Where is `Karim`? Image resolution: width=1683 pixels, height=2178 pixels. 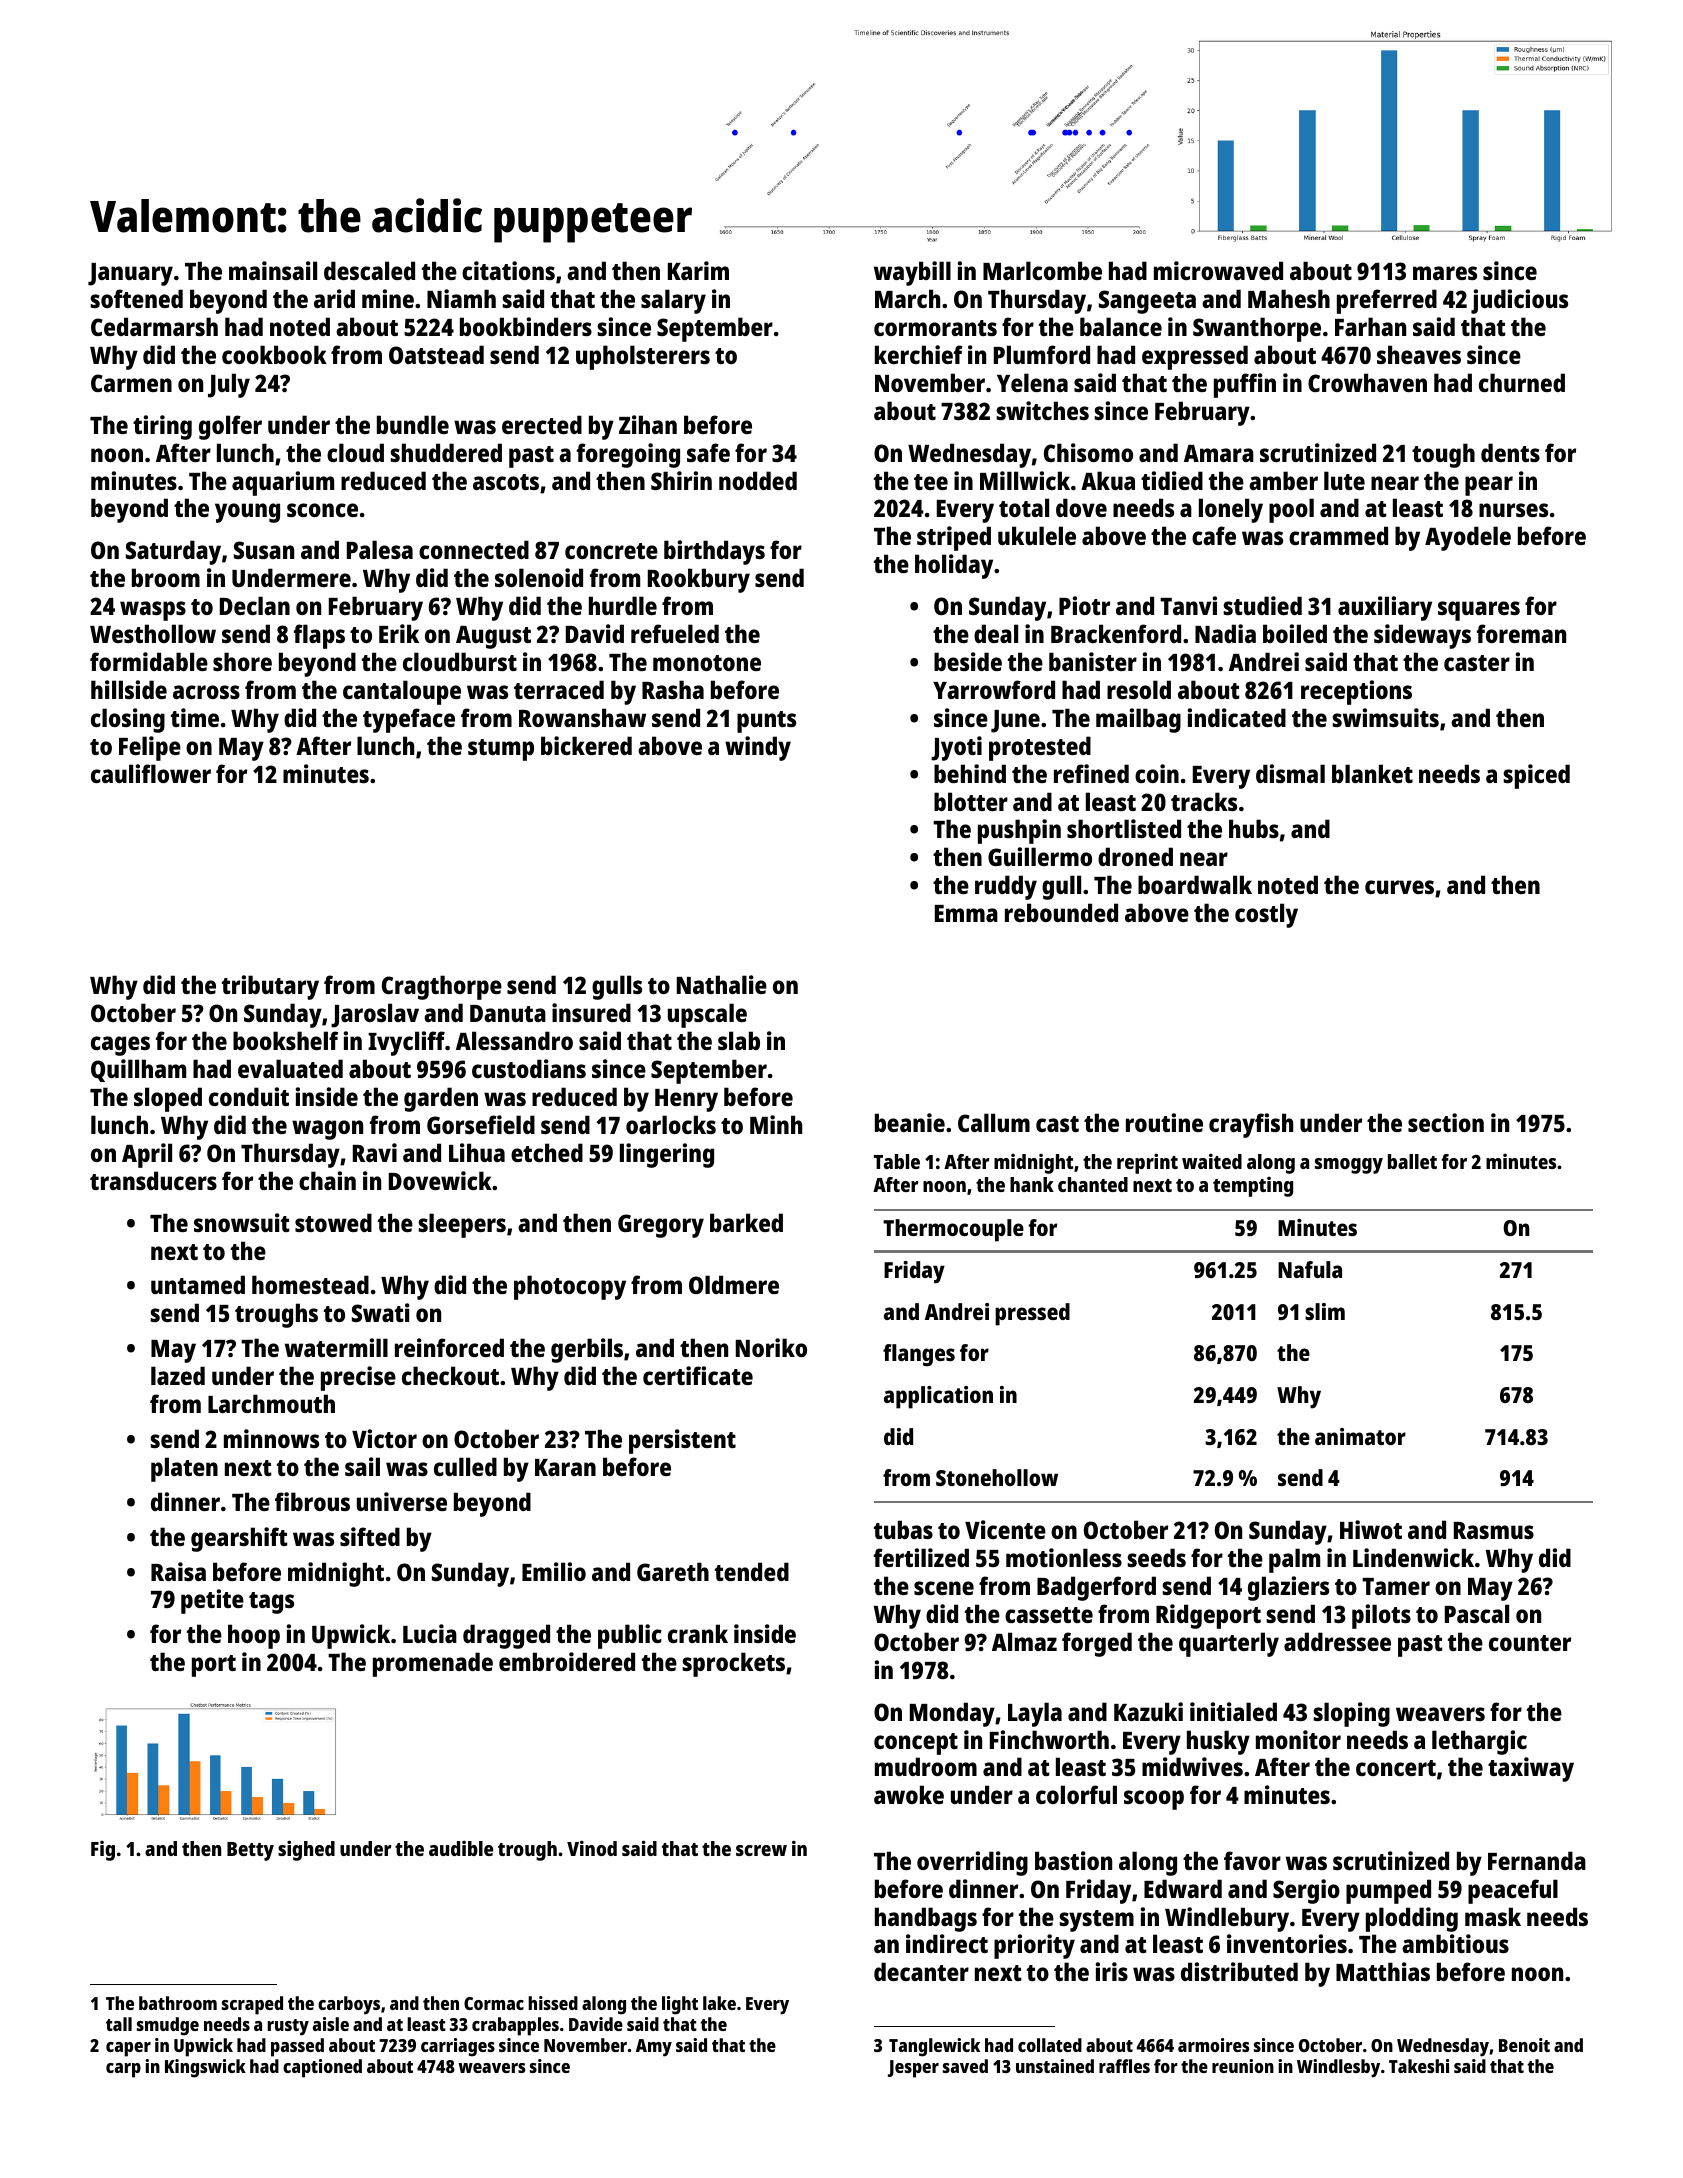
Karim is located at coordinates (698, 270).
